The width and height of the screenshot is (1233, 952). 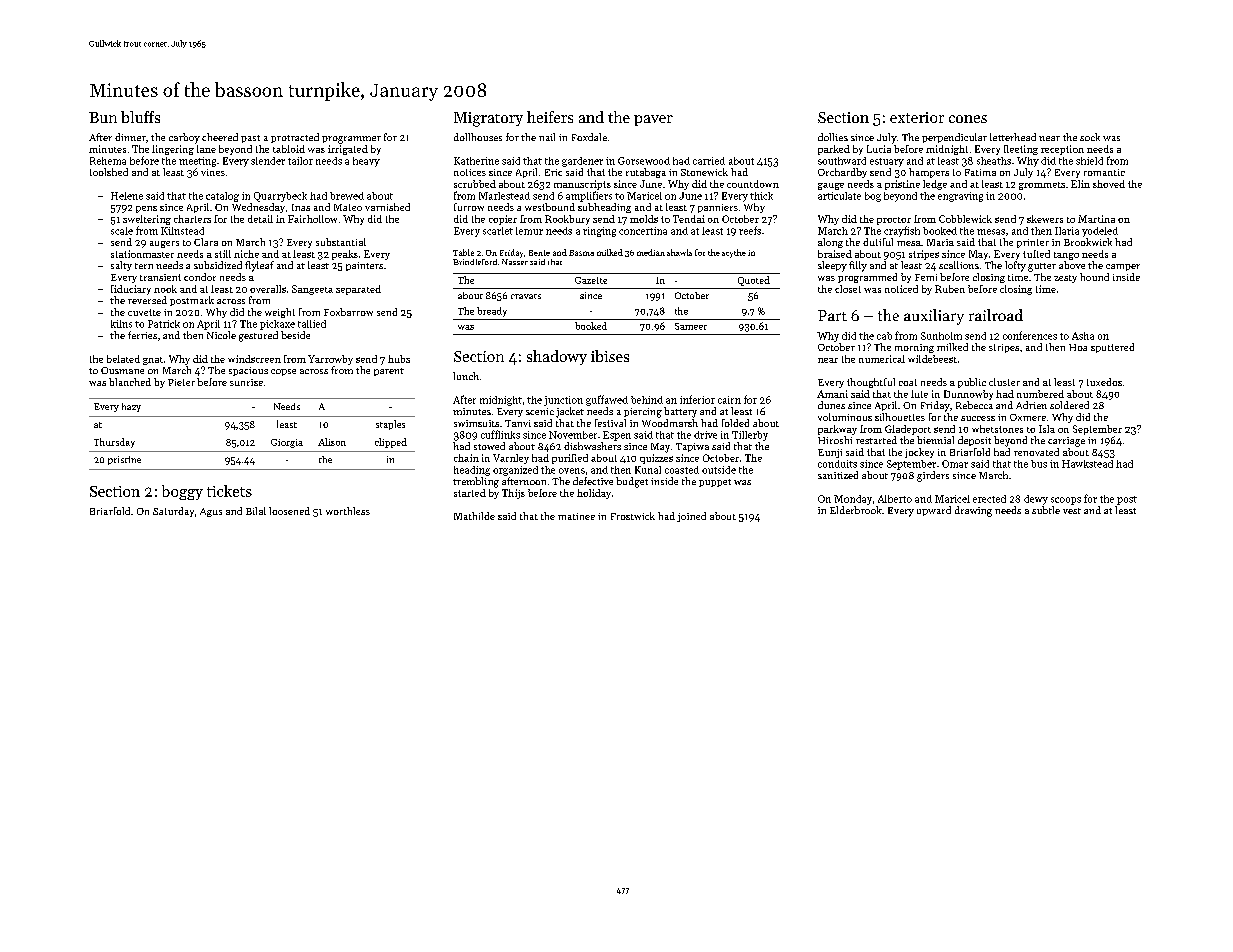 I want to click on ledge, so click(x=935, y=185).
